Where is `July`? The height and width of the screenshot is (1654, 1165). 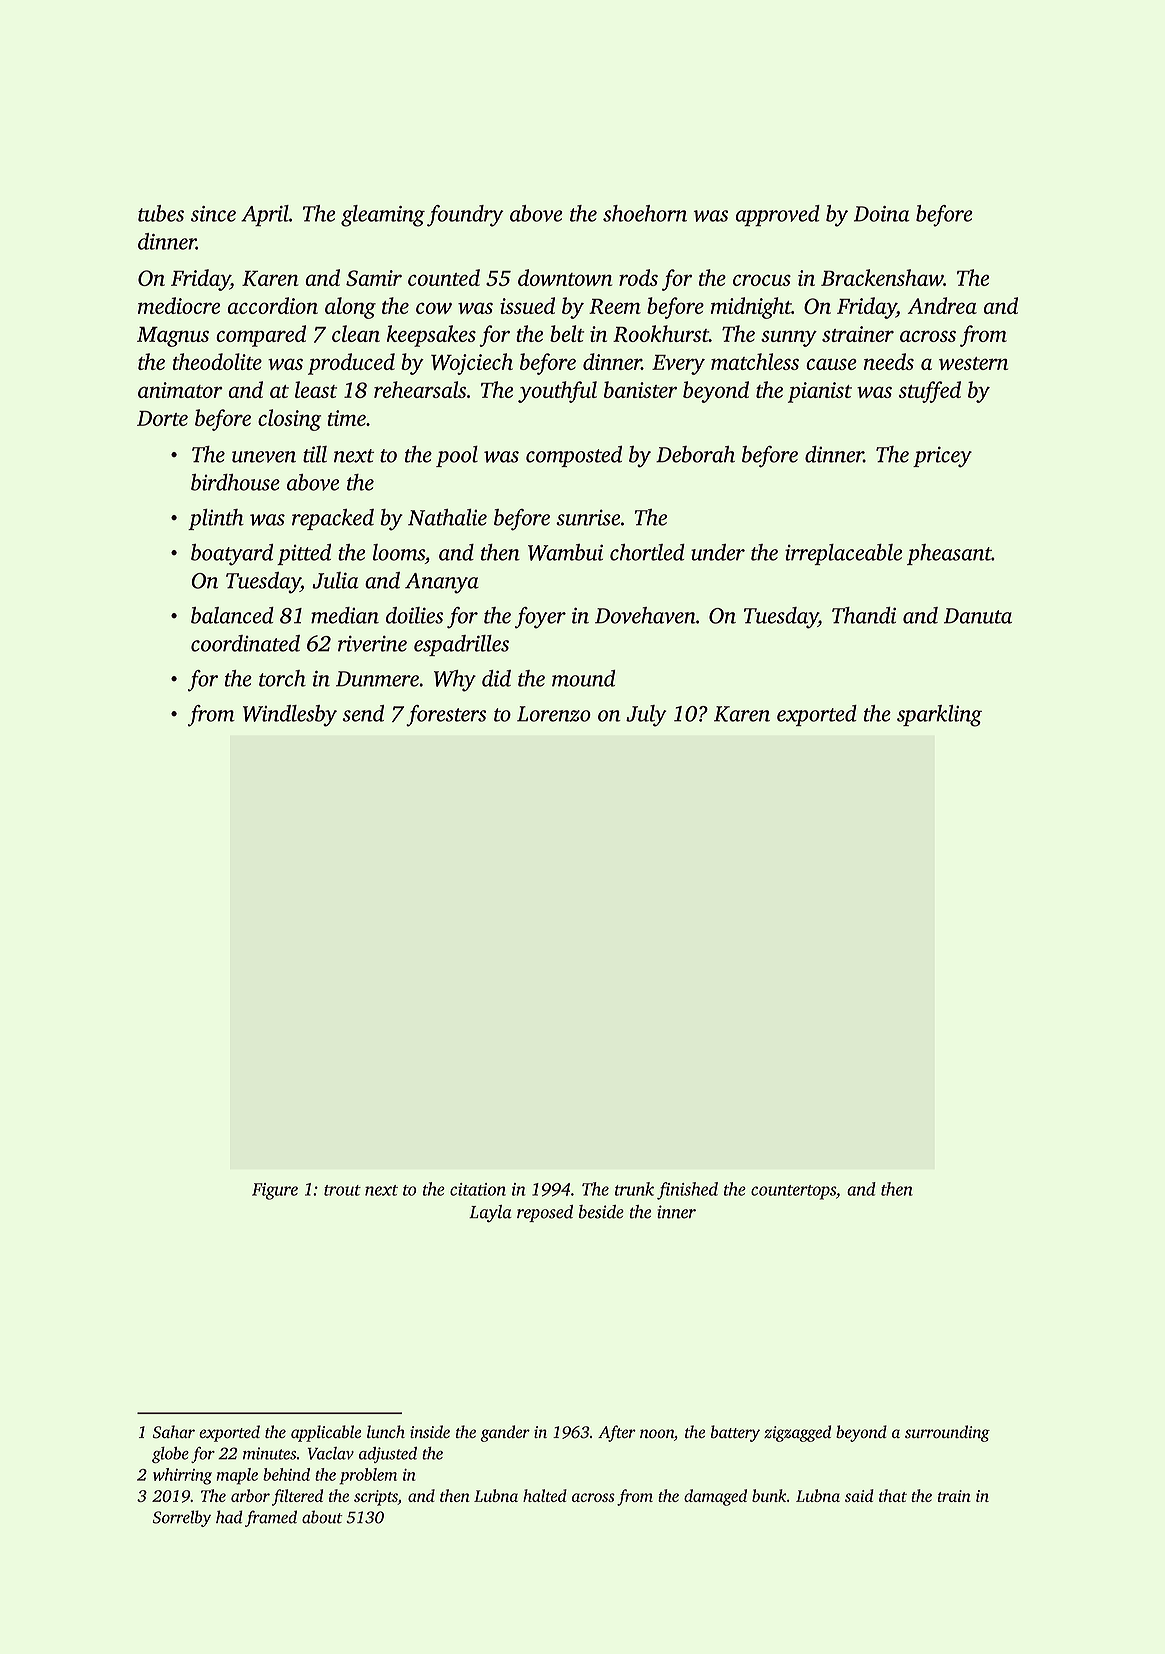 July is located at coordinates (646, 716).
